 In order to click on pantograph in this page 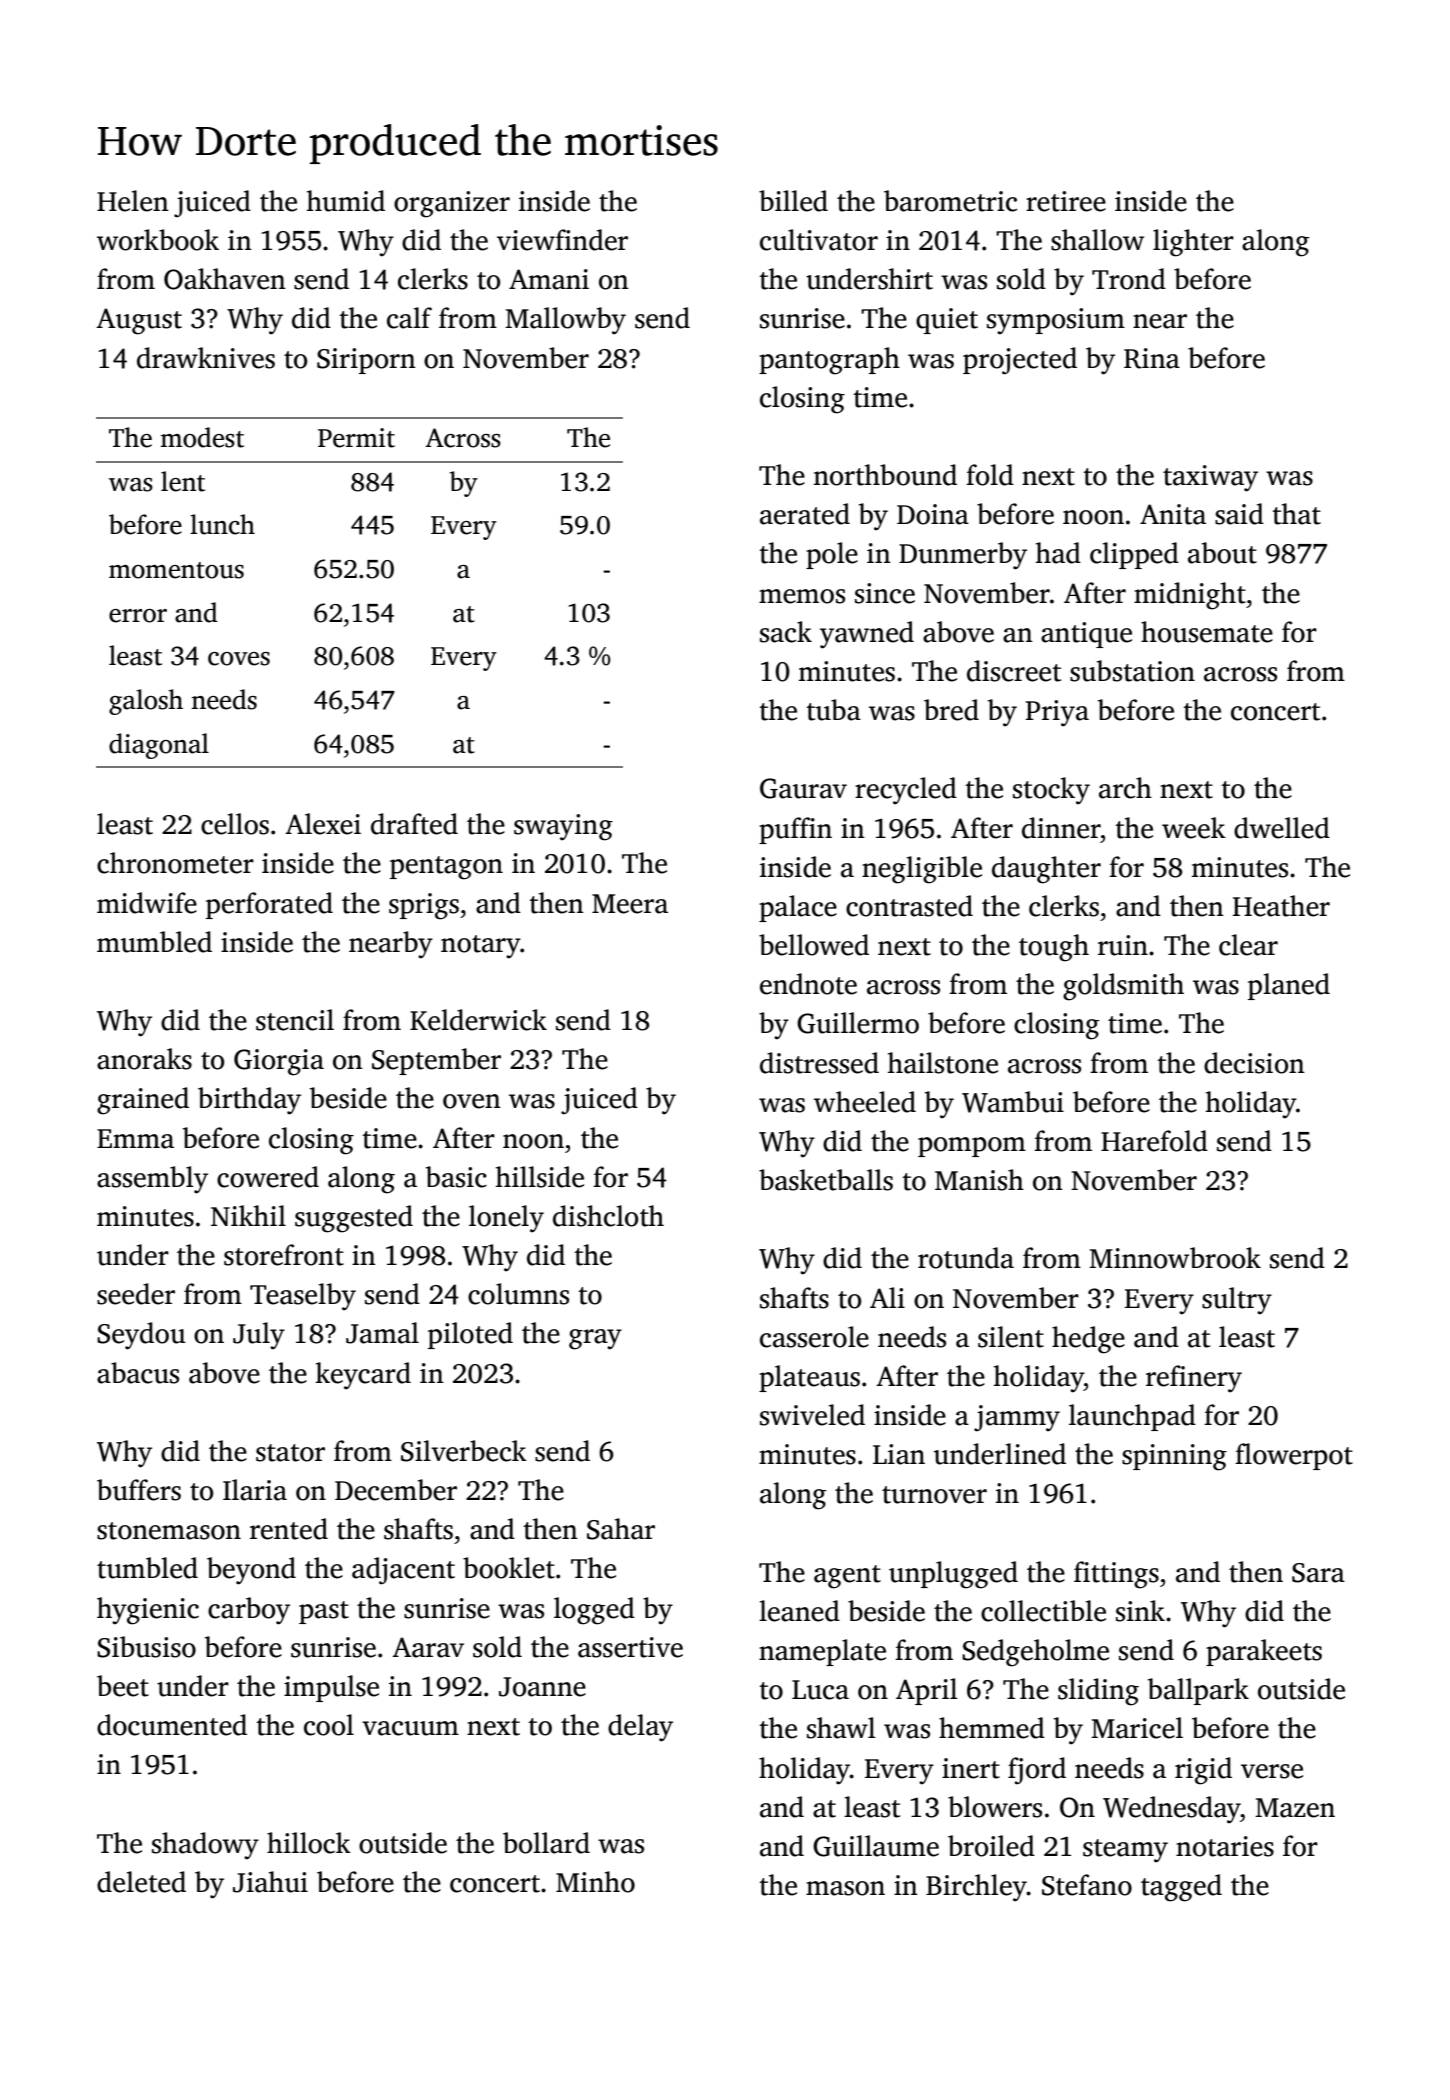, I will do `click(829, 361)`.
